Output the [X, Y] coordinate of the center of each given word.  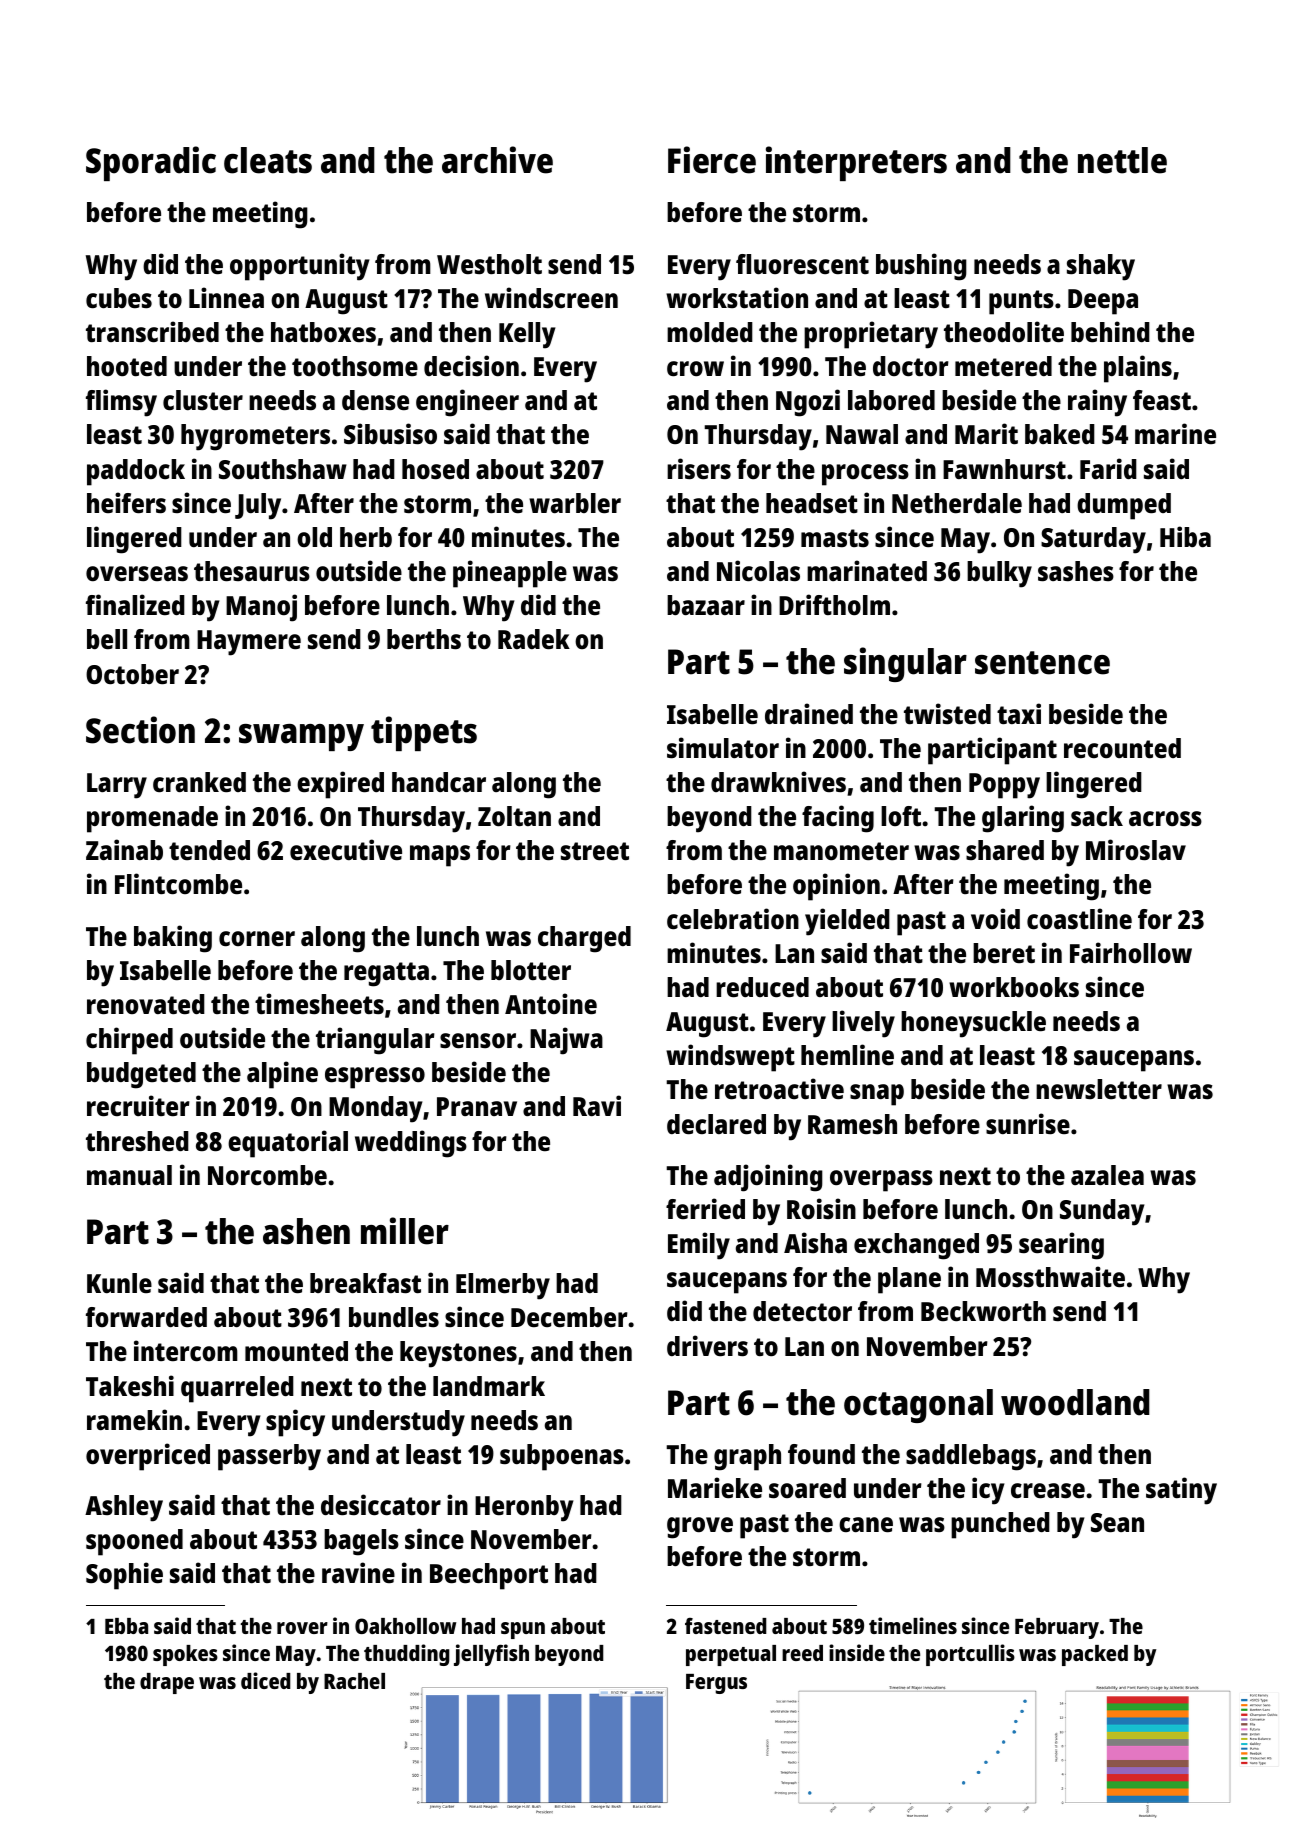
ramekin [134, 1419]
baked [1060, 434]
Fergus [716, 1684]
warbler [575, 503]
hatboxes [323, 332]
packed [1095, 1655]
